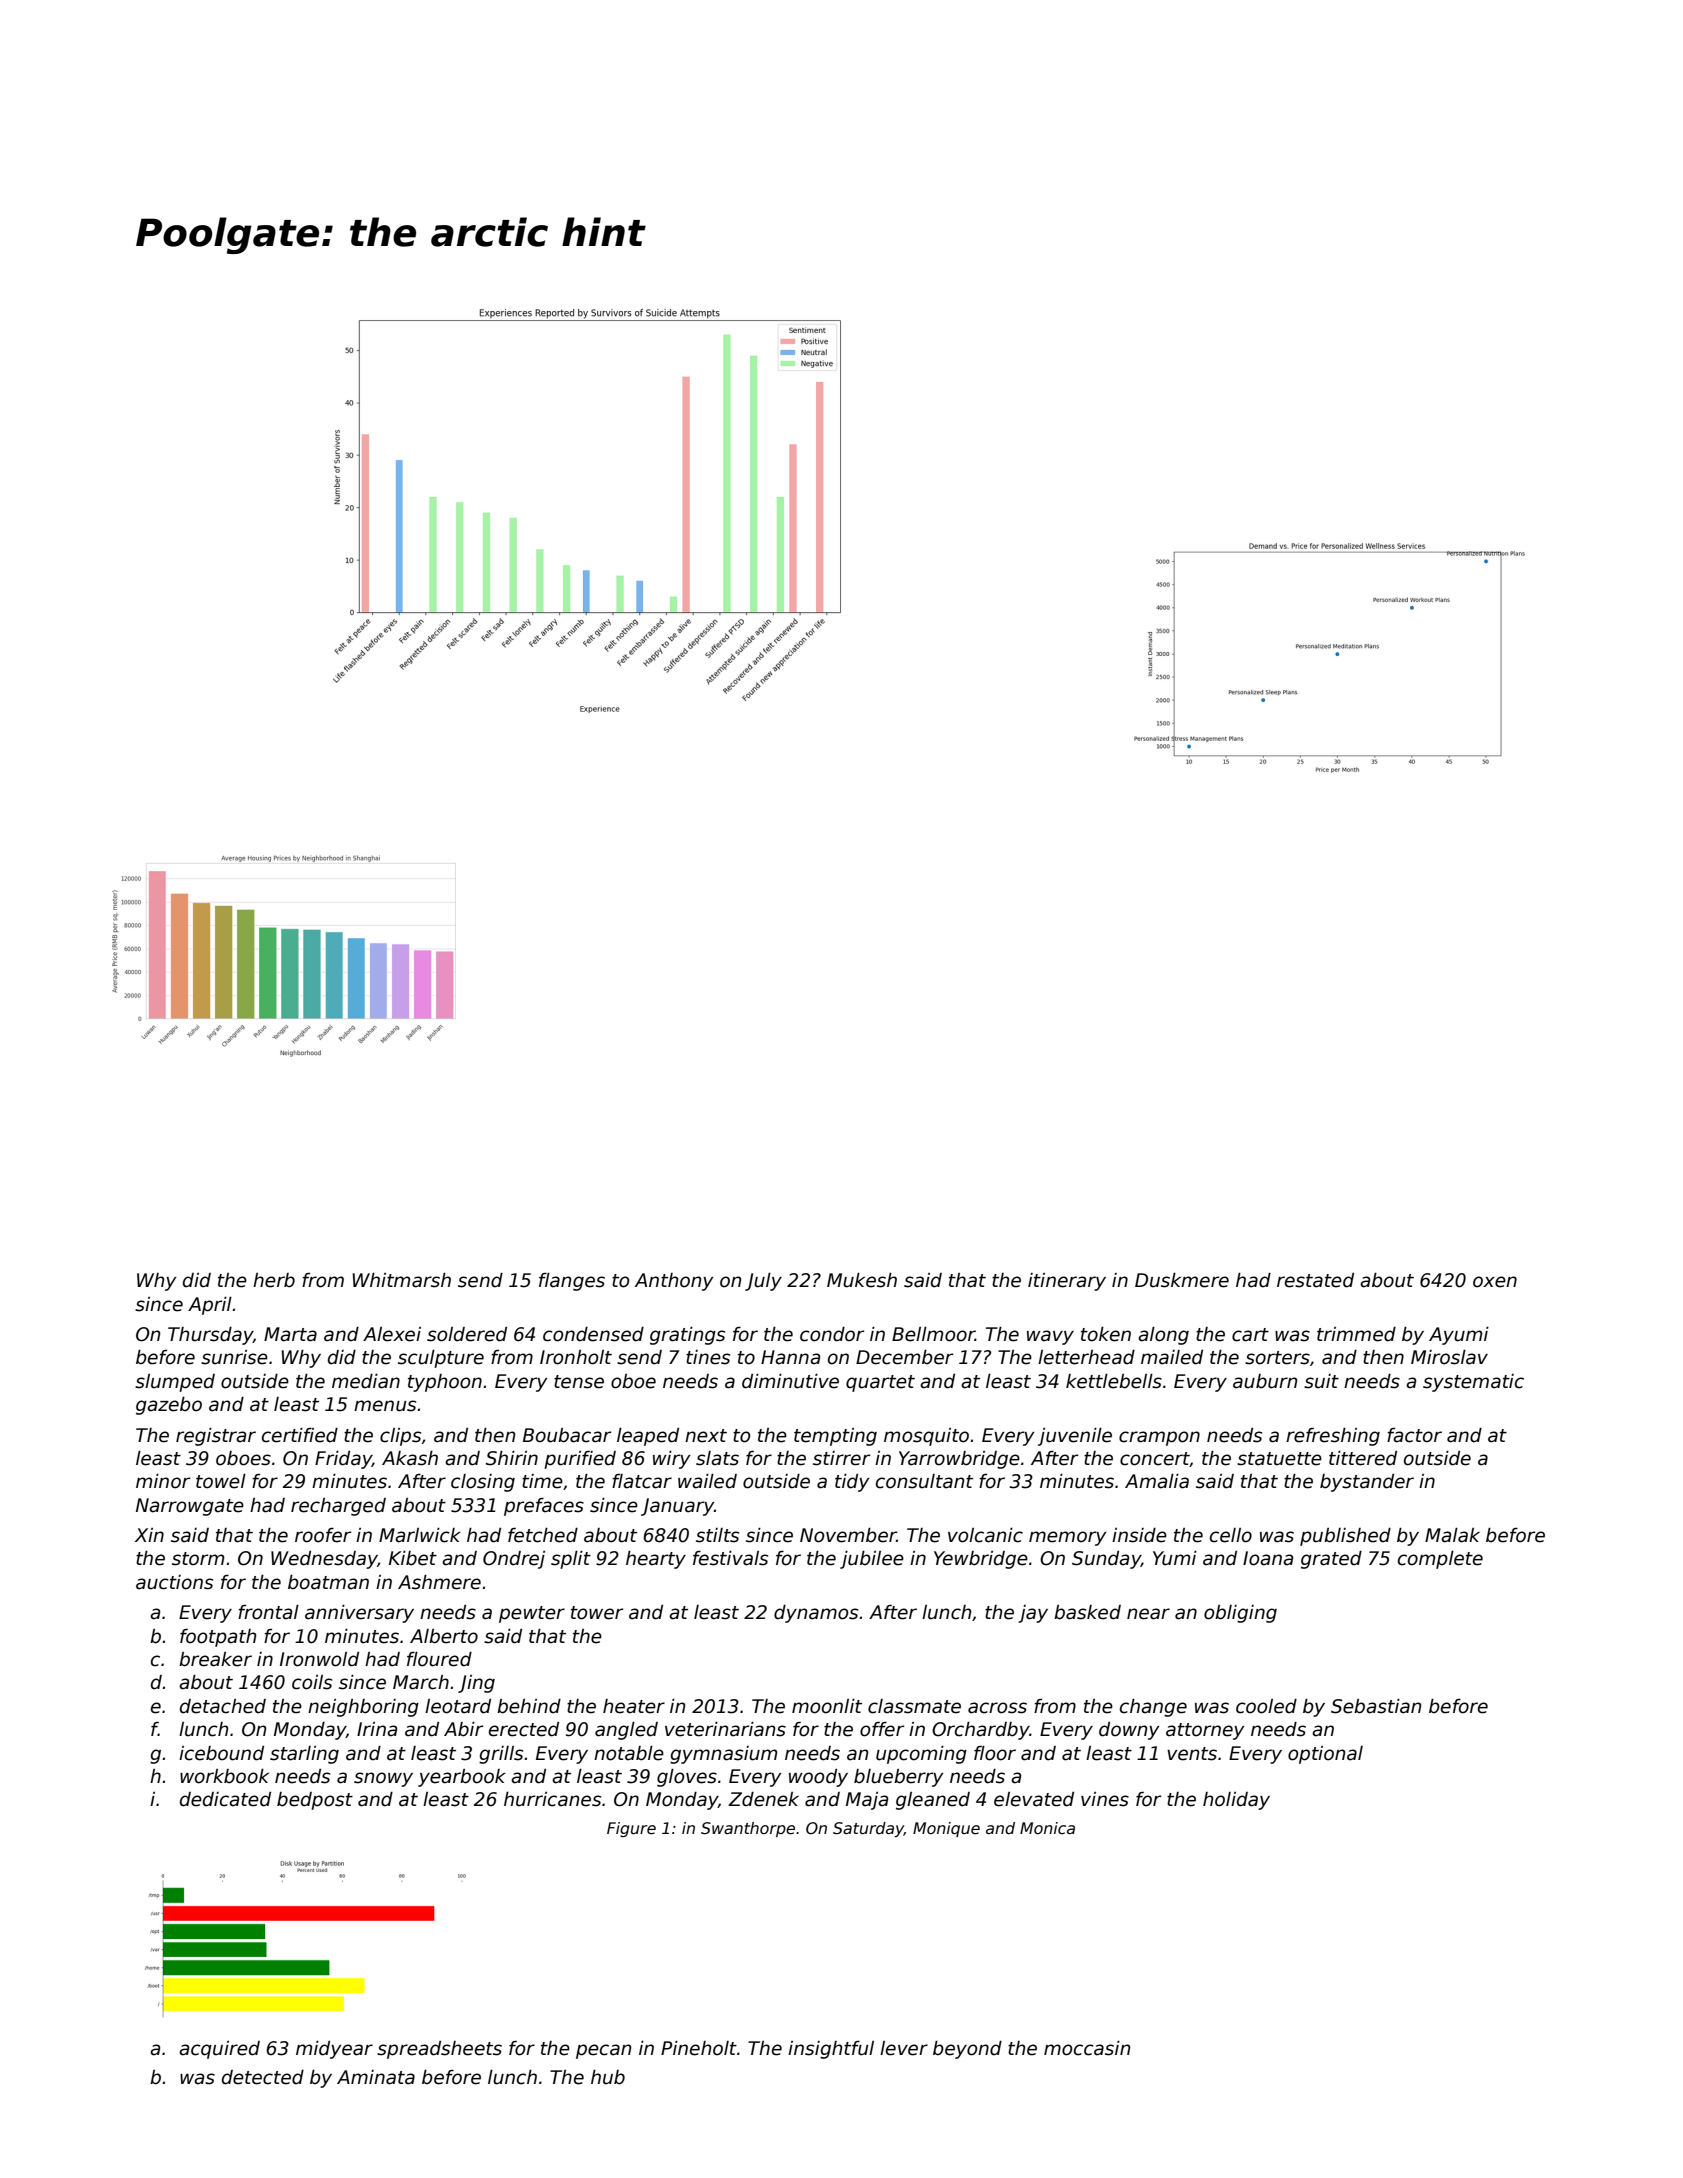 The width and height of the document is (1683, 2178). Describe the element at coordinates (862, 1280) in the document. I see `Mukesh` at that location.
